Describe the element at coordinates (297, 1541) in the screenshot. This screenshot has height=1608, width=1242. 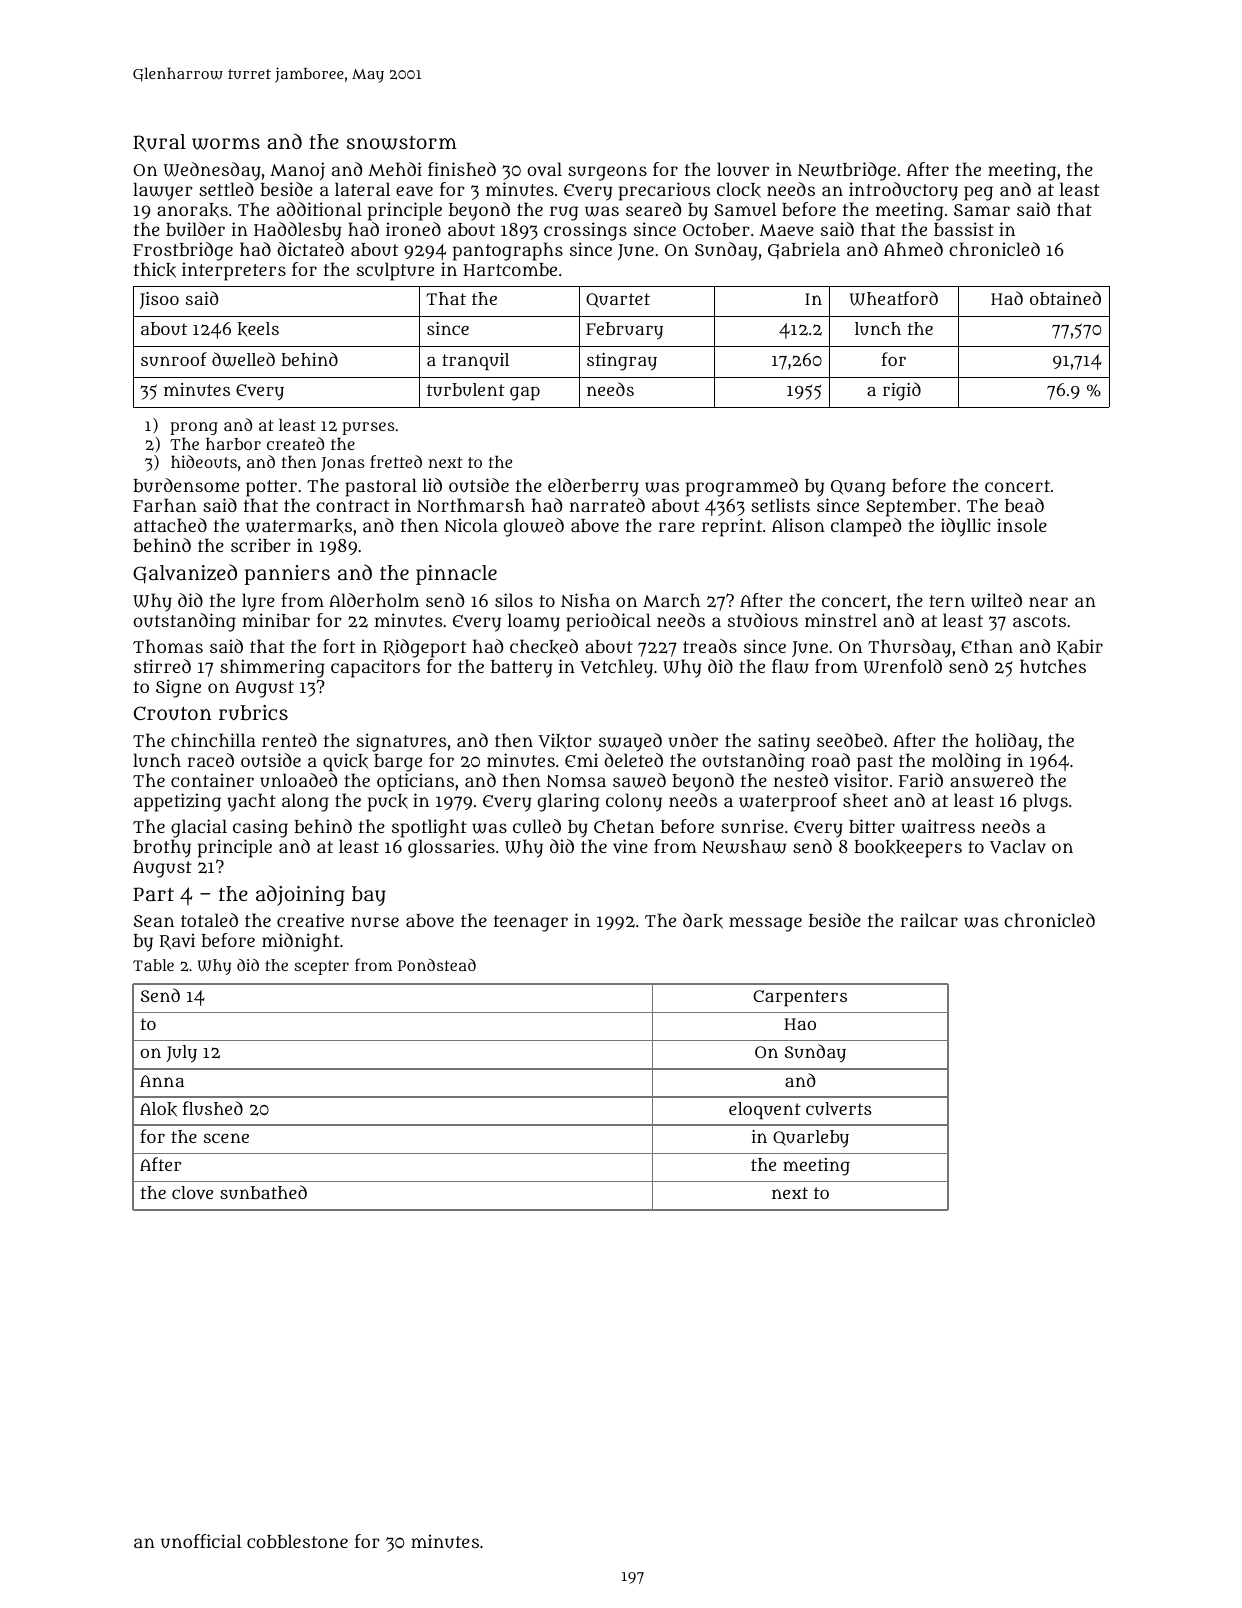
I see `cobblestone` at that location.
